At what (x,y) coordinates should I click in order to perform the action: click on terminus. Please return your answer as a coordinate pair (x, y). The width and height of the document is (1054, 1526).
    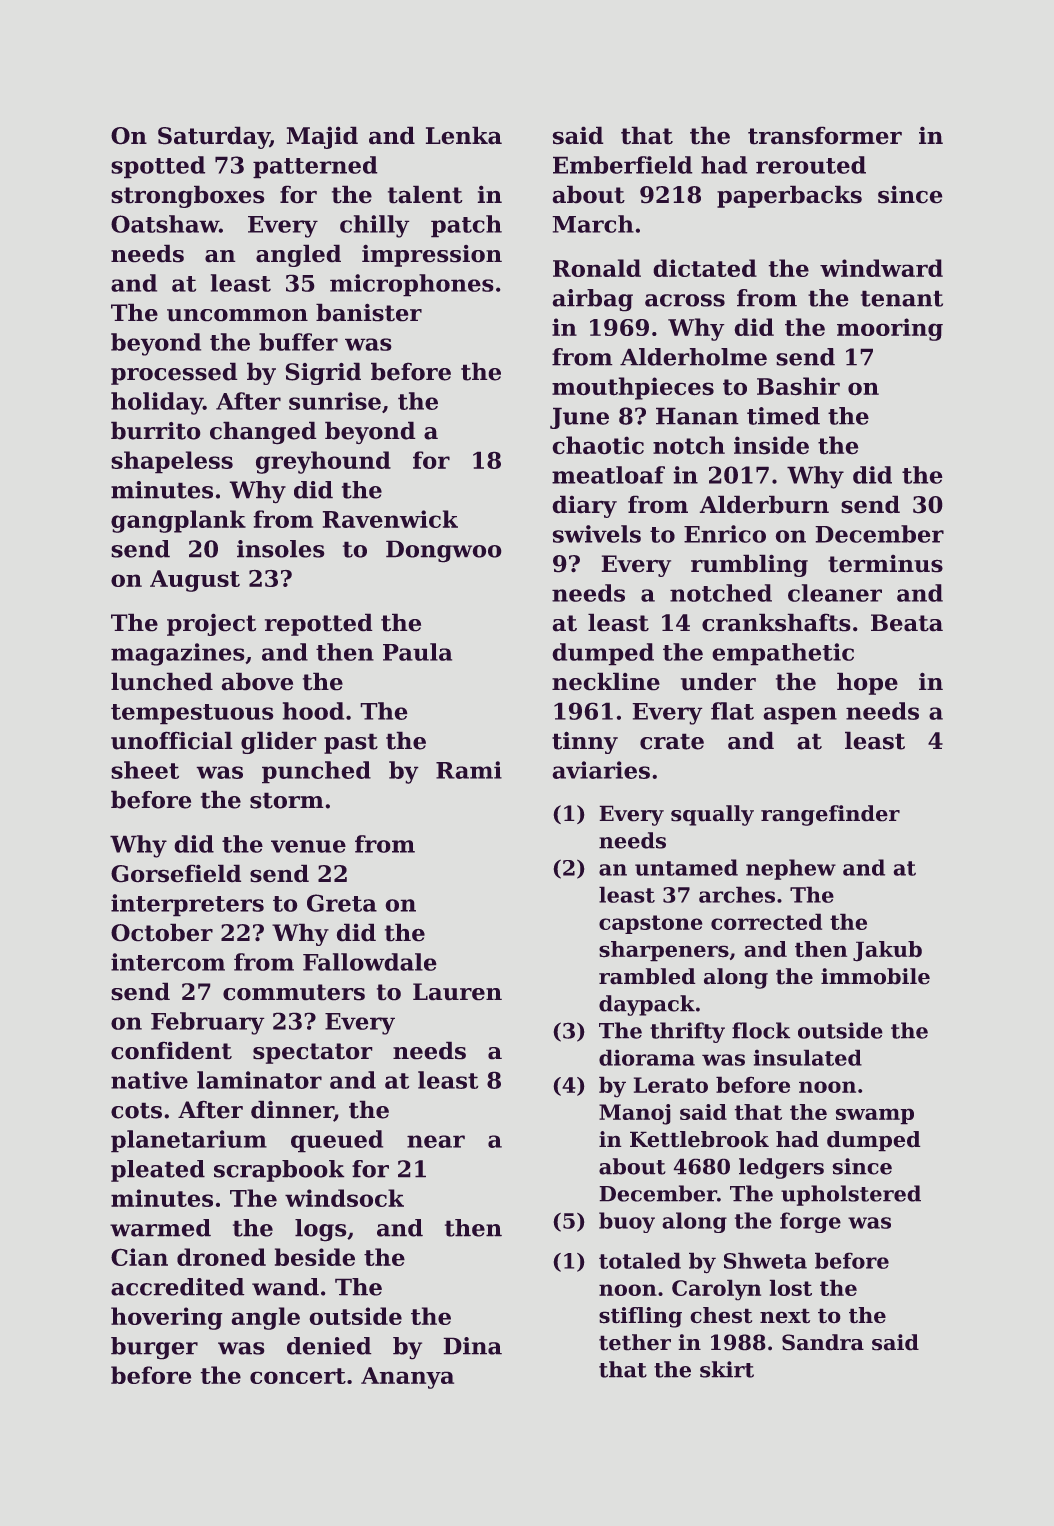
    Looking at the image, I should click on (885, 563).
